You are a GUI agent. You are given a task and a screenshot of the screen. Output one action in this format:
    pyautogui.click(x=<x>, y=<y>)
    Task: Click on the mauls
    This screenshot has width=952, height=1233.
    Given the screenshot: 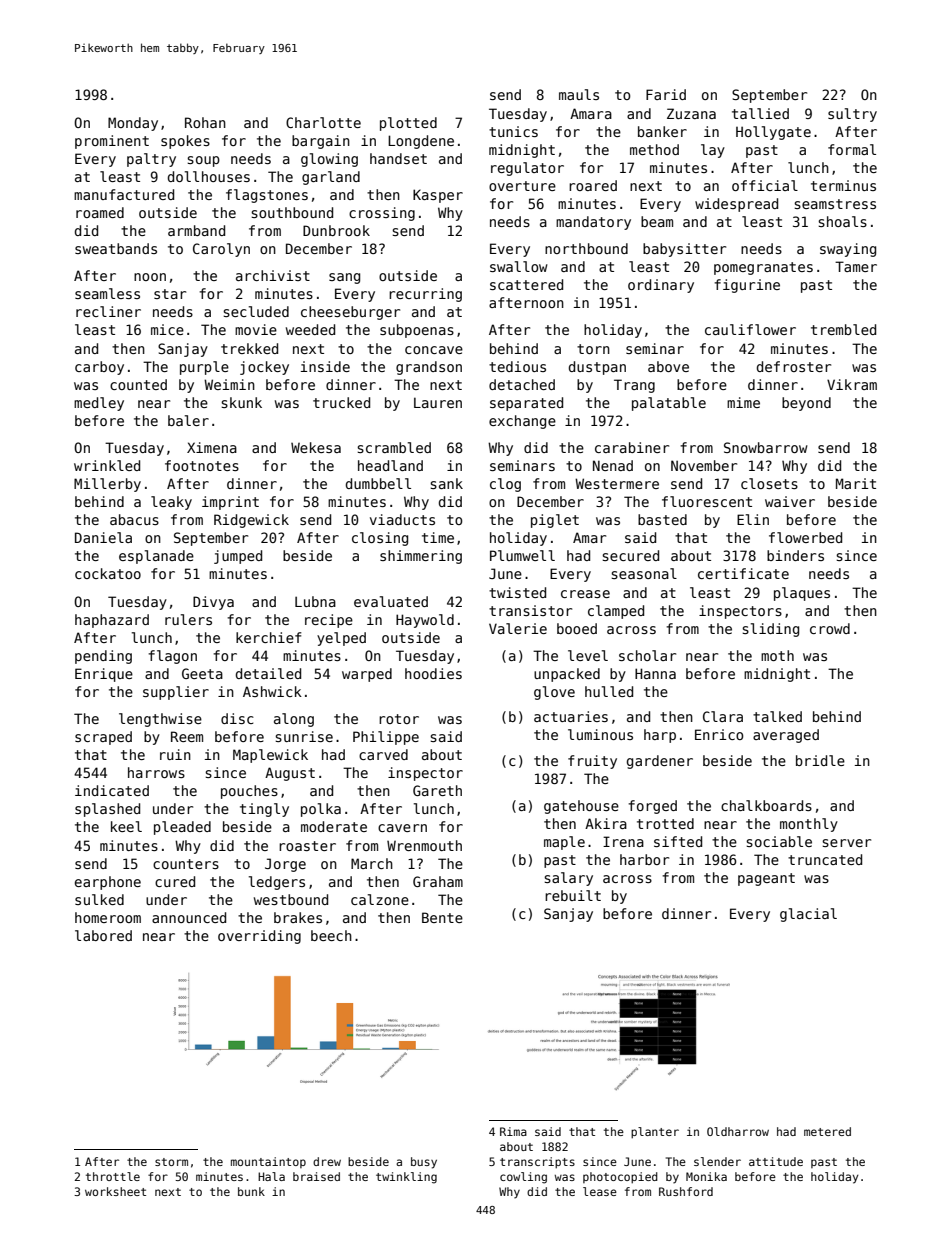 What is the action you would take?
    pyautogui.click(x=579, y=94)
